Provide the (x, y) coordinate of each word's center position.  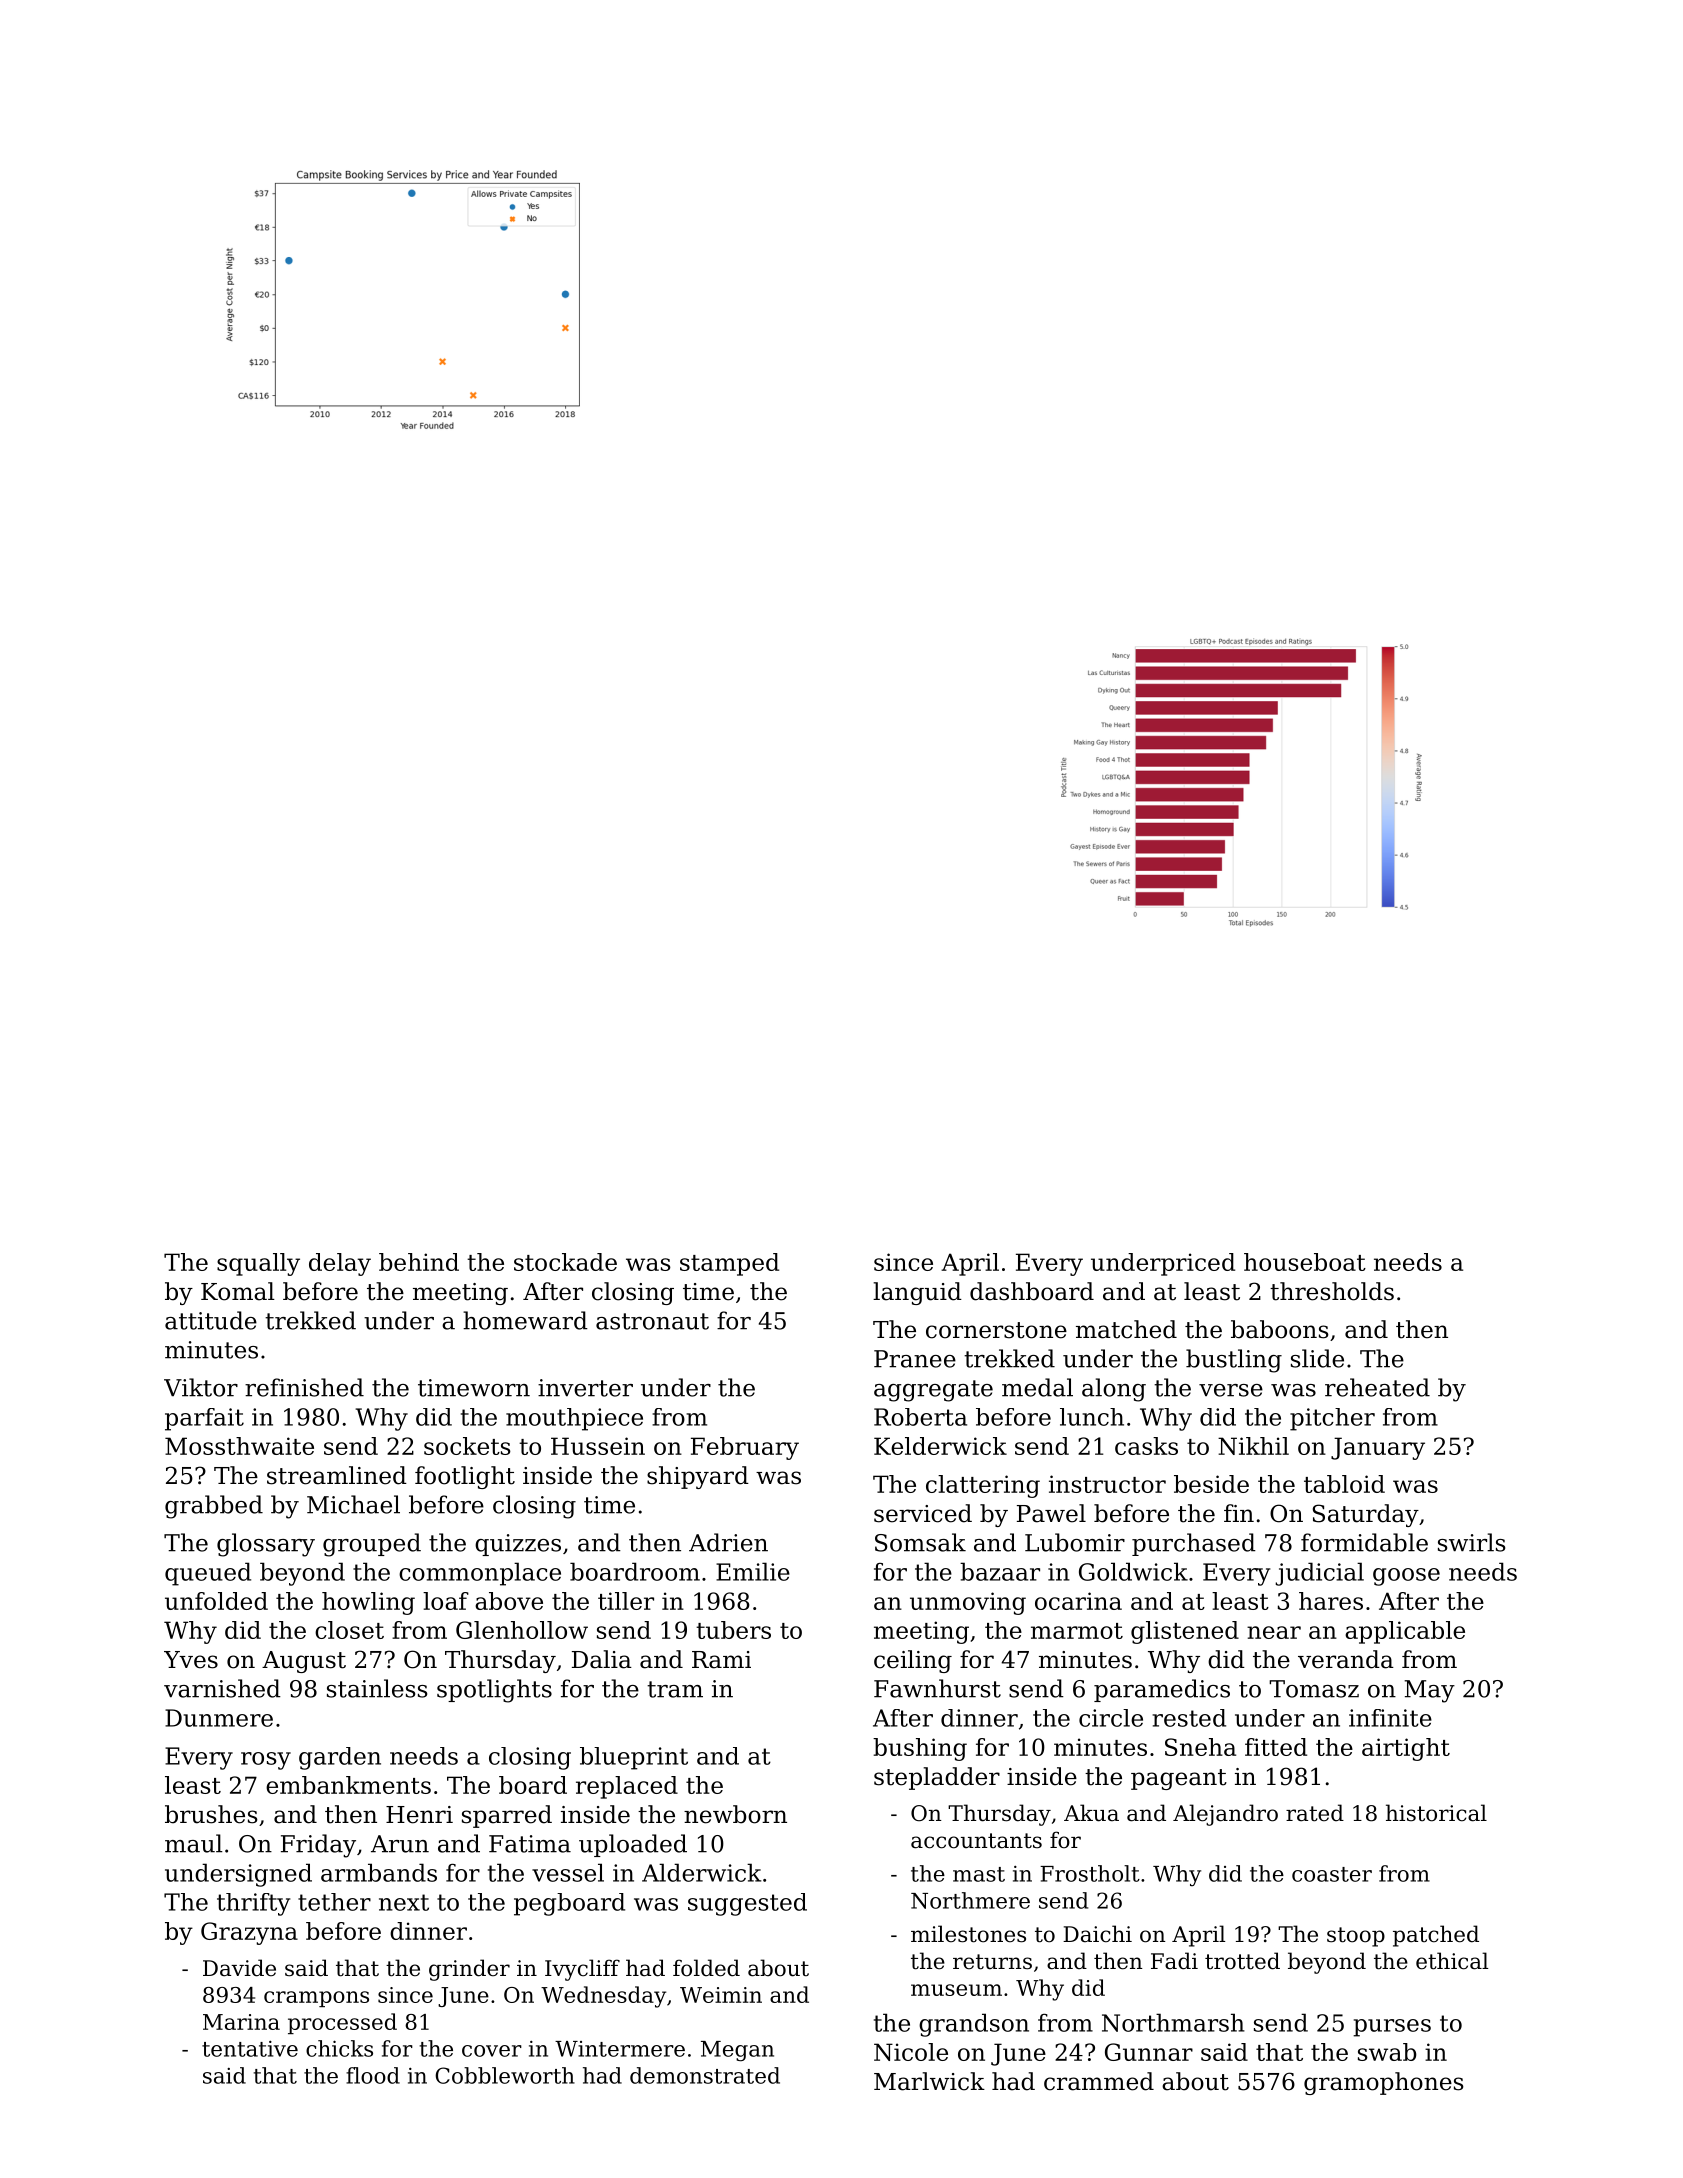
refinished (304, 1387)
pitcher (1332, 1419)
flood (373, 2075)
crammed (1099, 2081)
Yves (191, 1660)
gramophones (1384, 2083)
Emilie (753, 1571)
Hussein (598, 1446)
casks (1146, 1446)
